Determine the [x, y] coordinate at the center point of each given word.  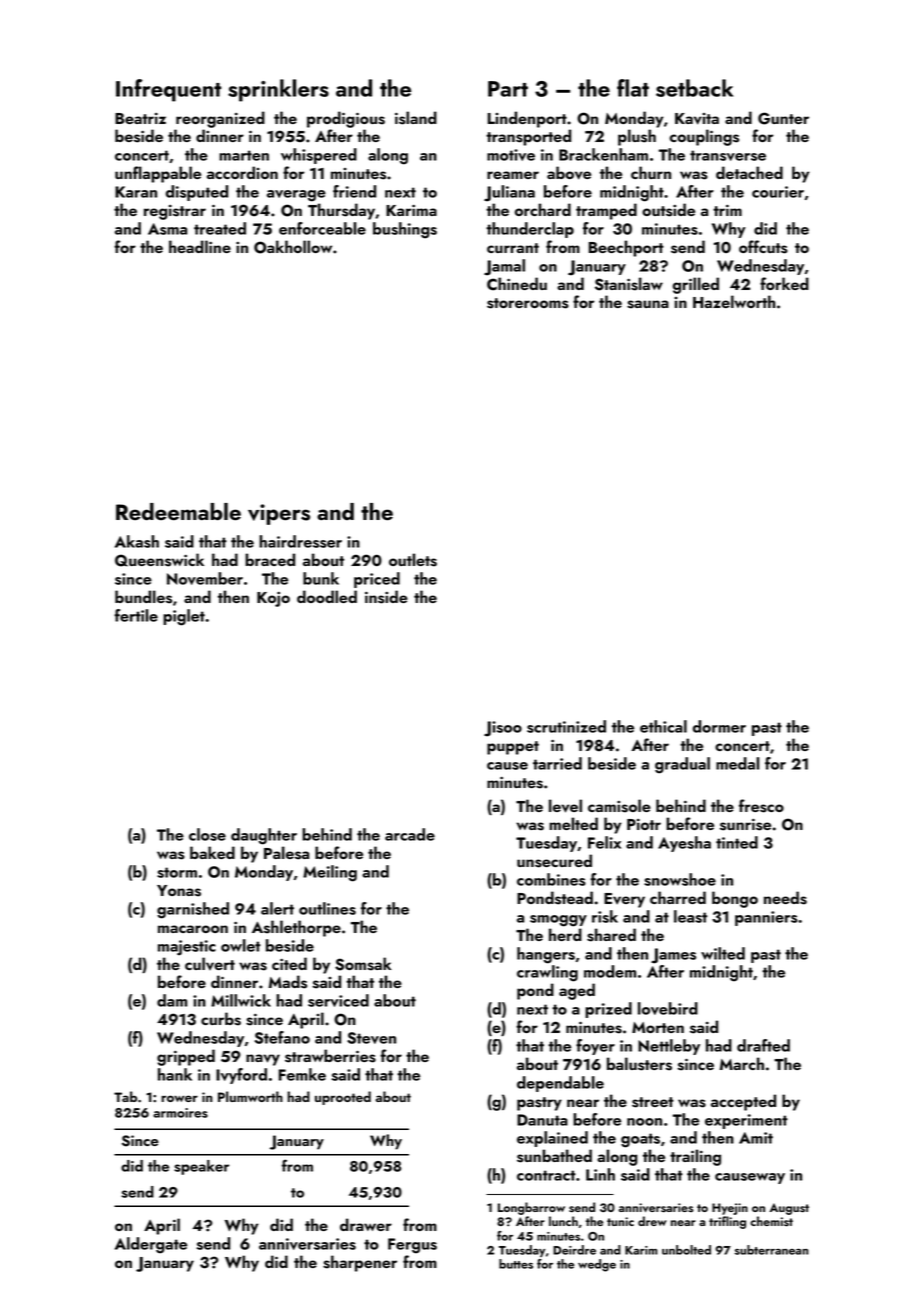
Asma [167, 229]
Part [508, 89]
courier [778, 192]
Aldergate [151, 1245]
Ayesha [684, 844]
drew [652, 1221]
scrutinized [566, 726]
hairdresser [300, 541]
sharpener [360, 1263]
